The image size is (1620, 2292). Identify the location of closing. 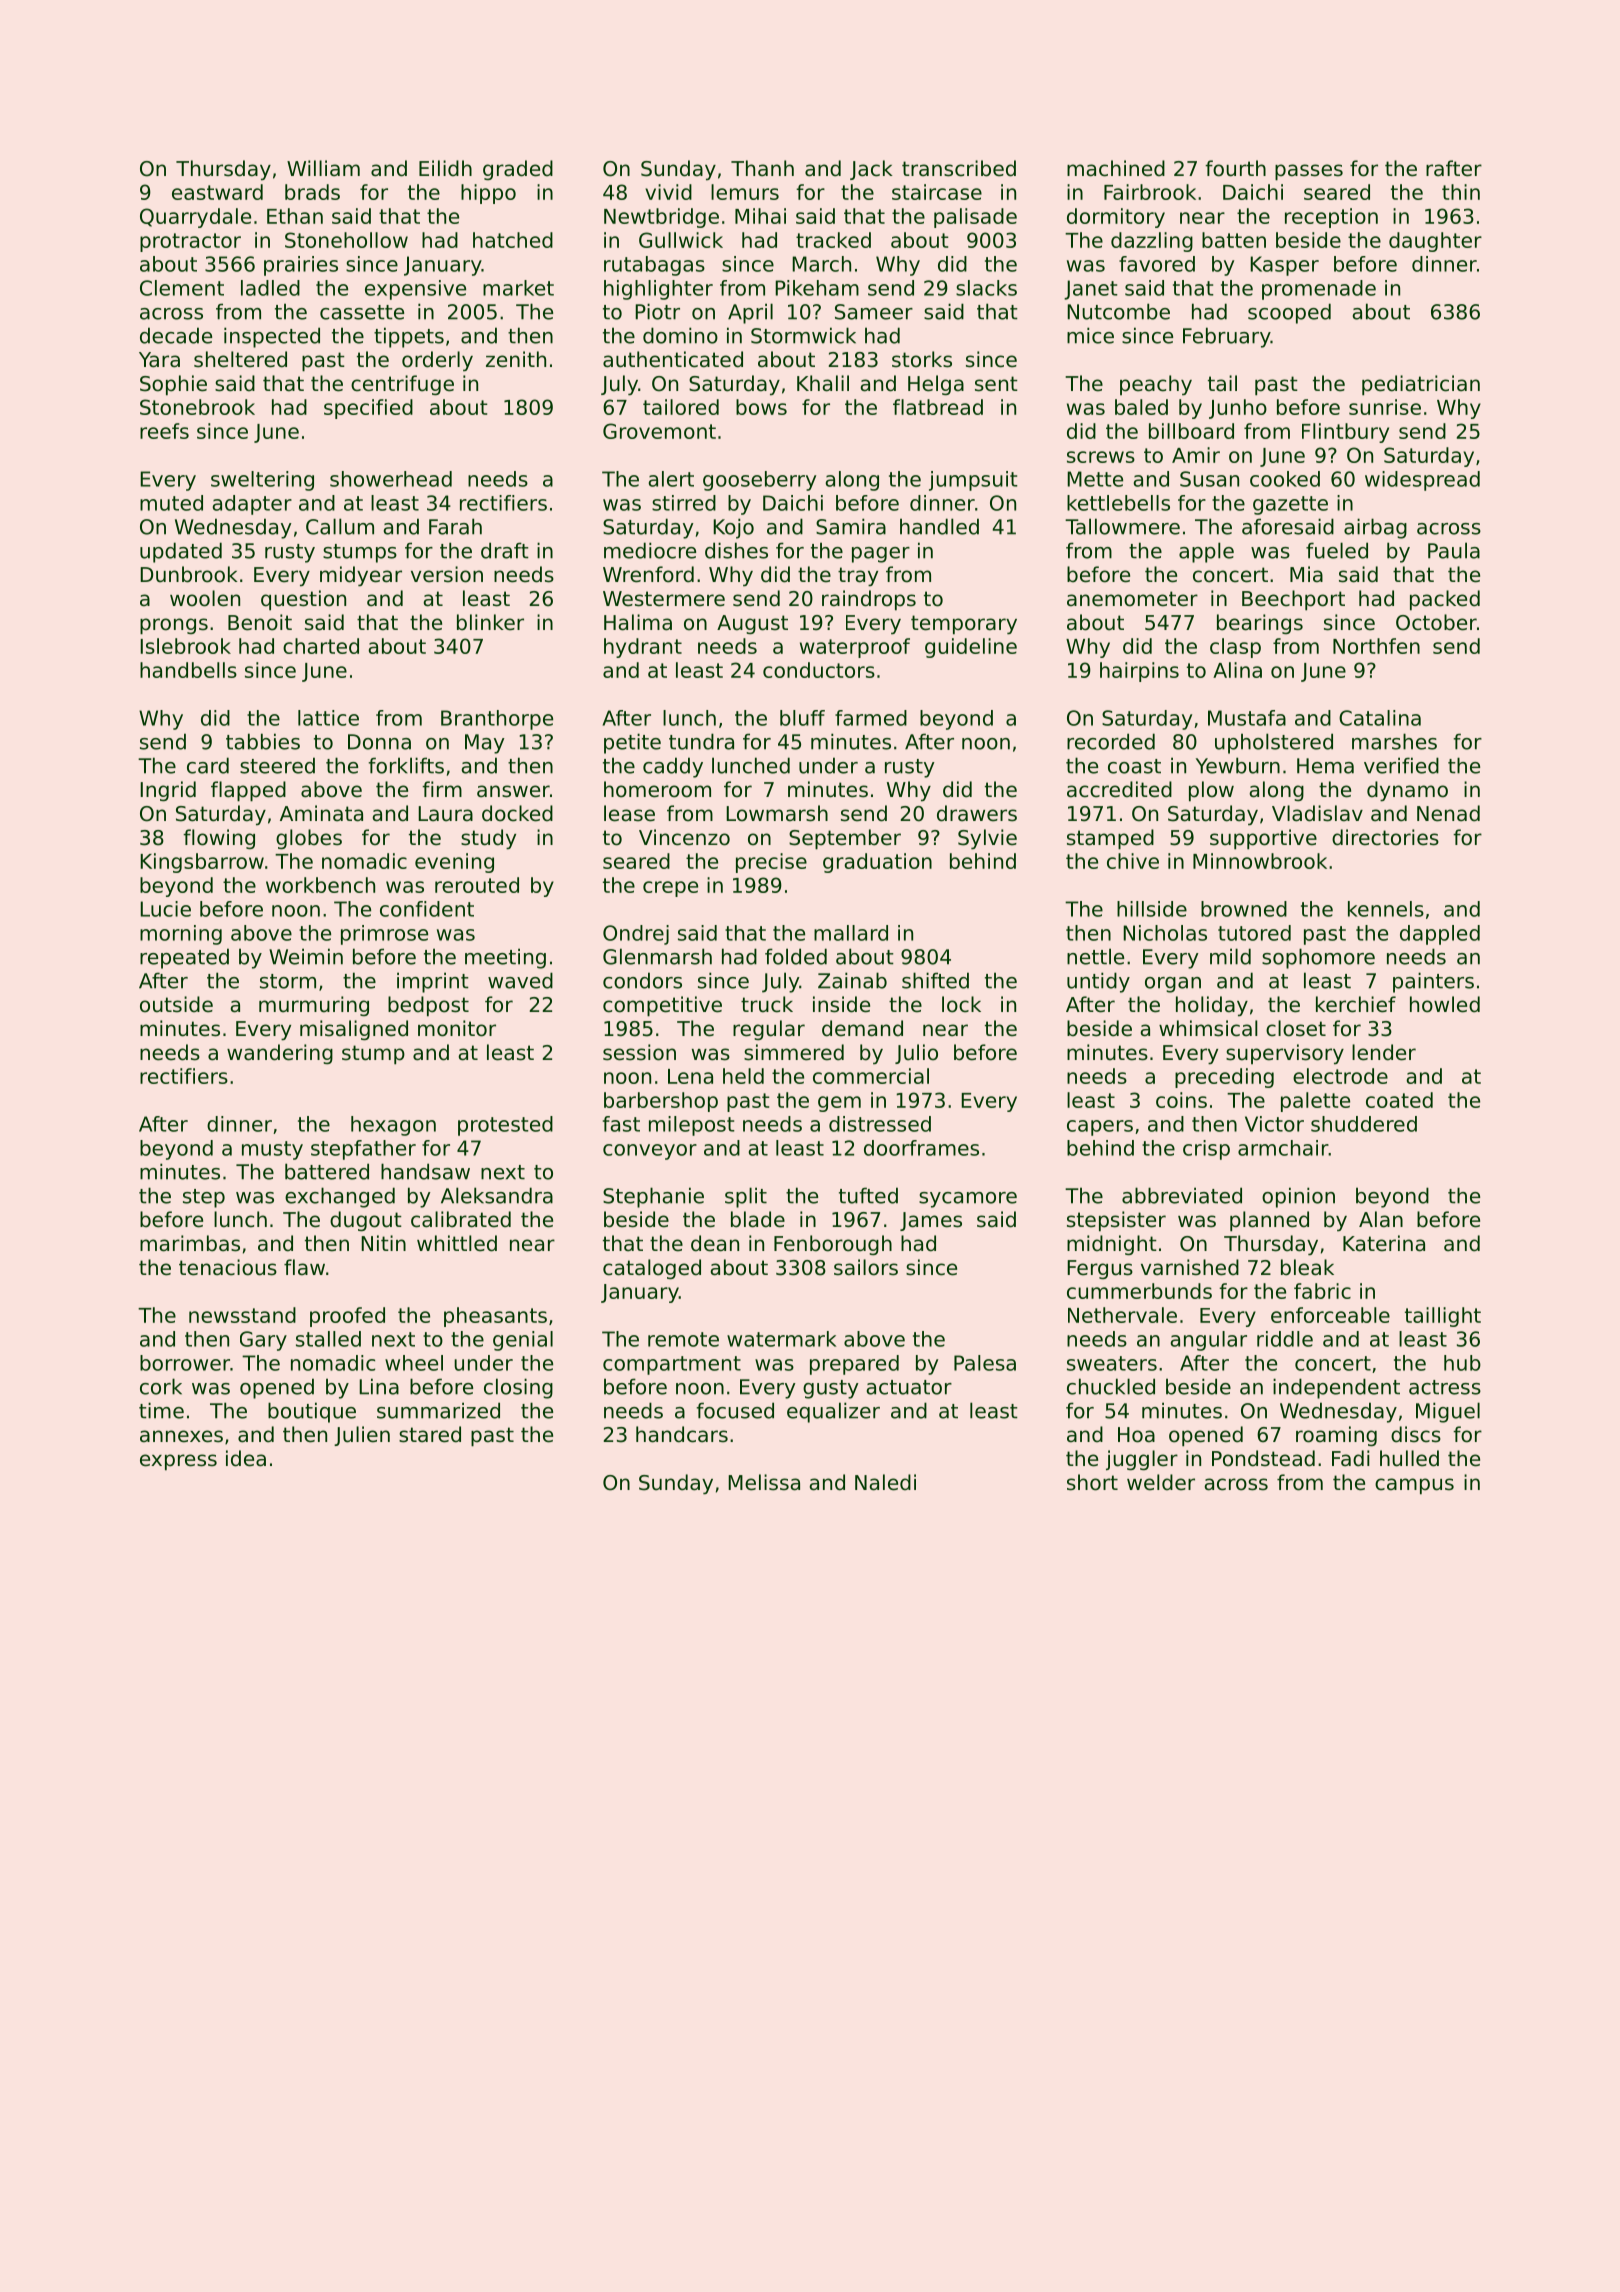
(518, 1388).
